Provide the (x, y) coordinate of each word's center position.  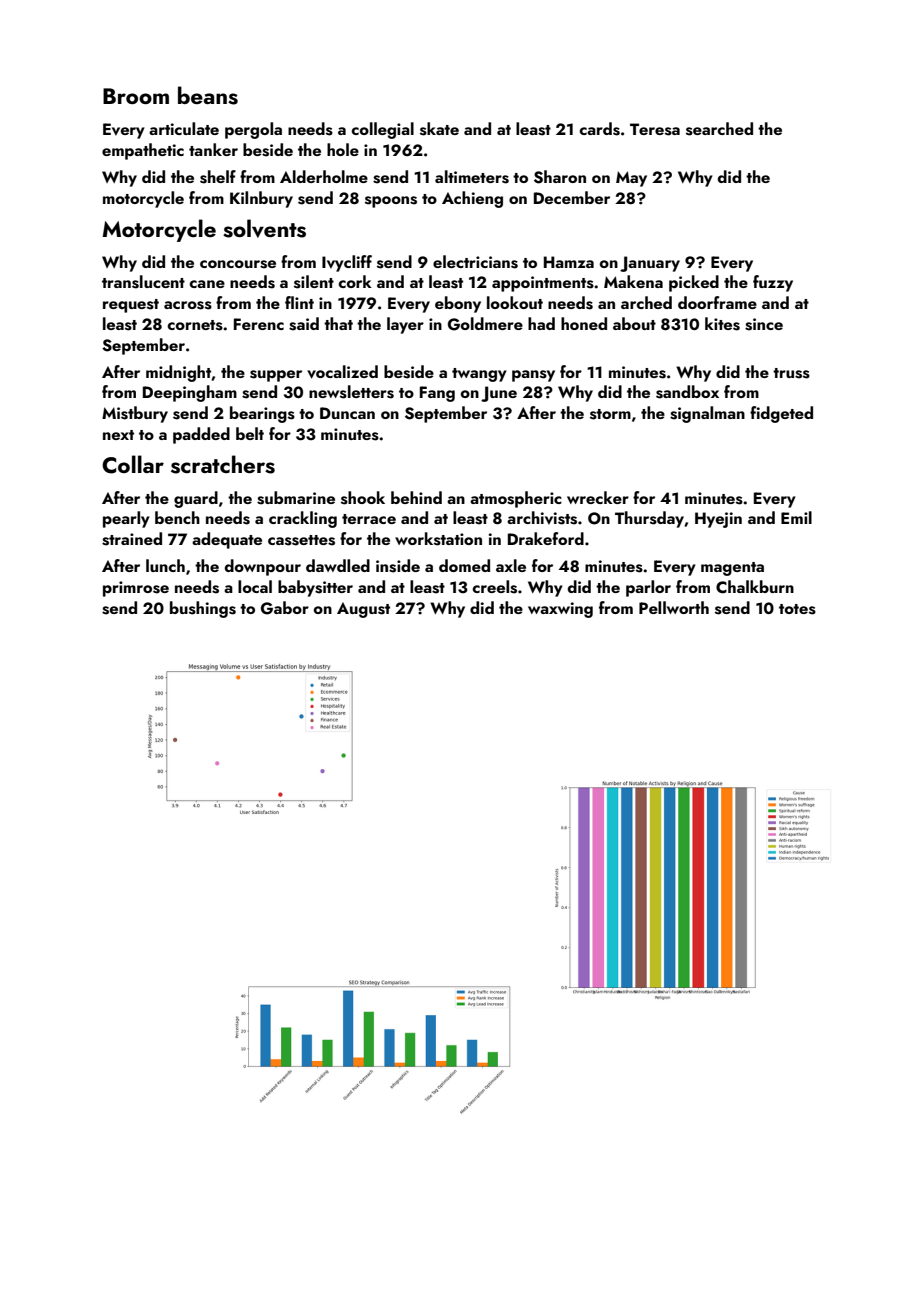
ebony (458, 304)
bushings (203, 609)
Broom (136, 96)
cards (599, 129)
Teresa (655, 129)
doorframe (717, 302)
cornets (195, 325)
